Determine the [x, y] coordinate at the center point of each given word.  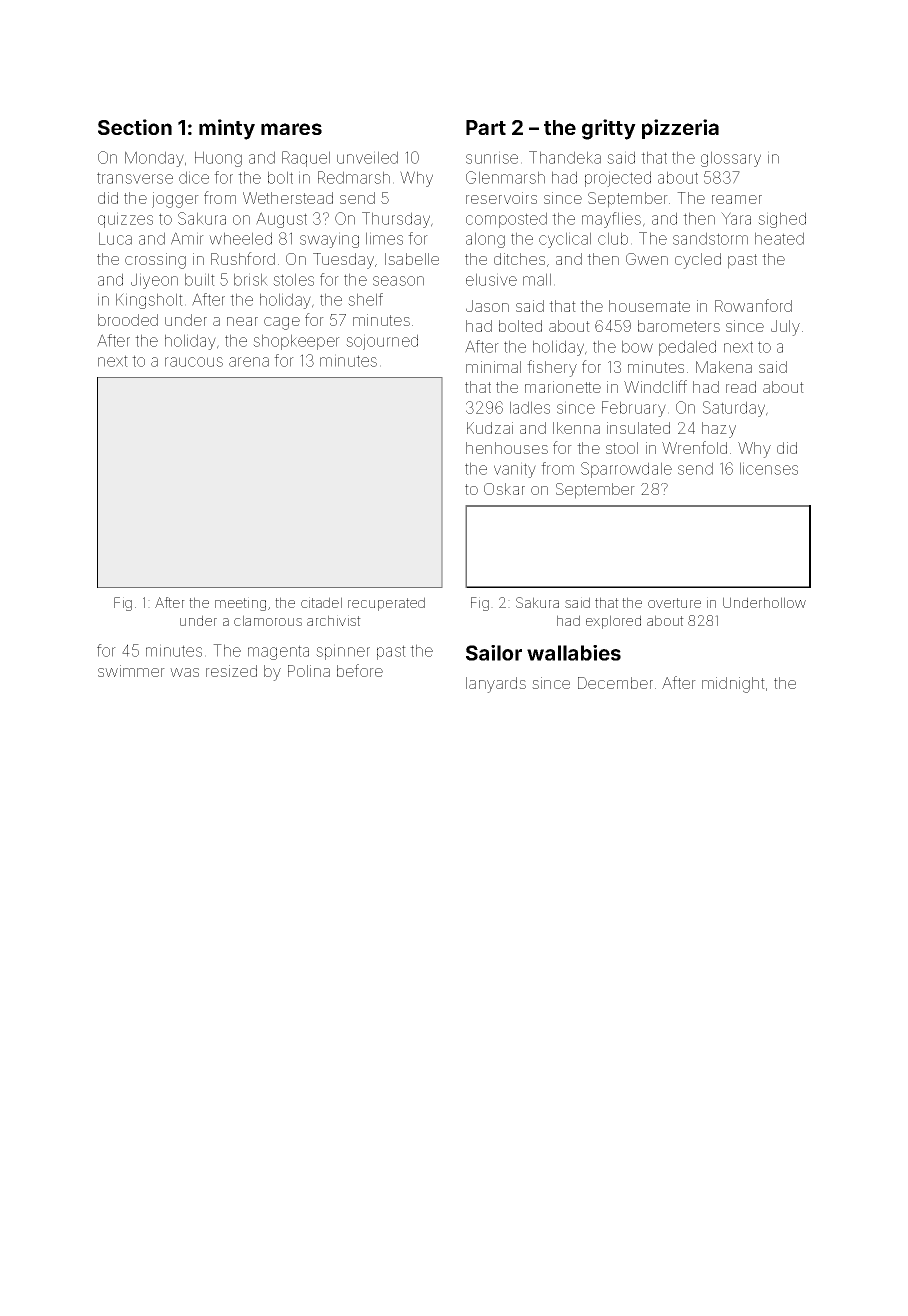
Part [486, 127]
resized [231, 671]
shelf [365, 299]
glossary [731, 159]
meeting [240, 604]
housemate [649, 306]
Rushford [243, 258]
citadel [321, 602]
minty [227, 129]
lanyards [496, 685]
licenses [769, 468]
